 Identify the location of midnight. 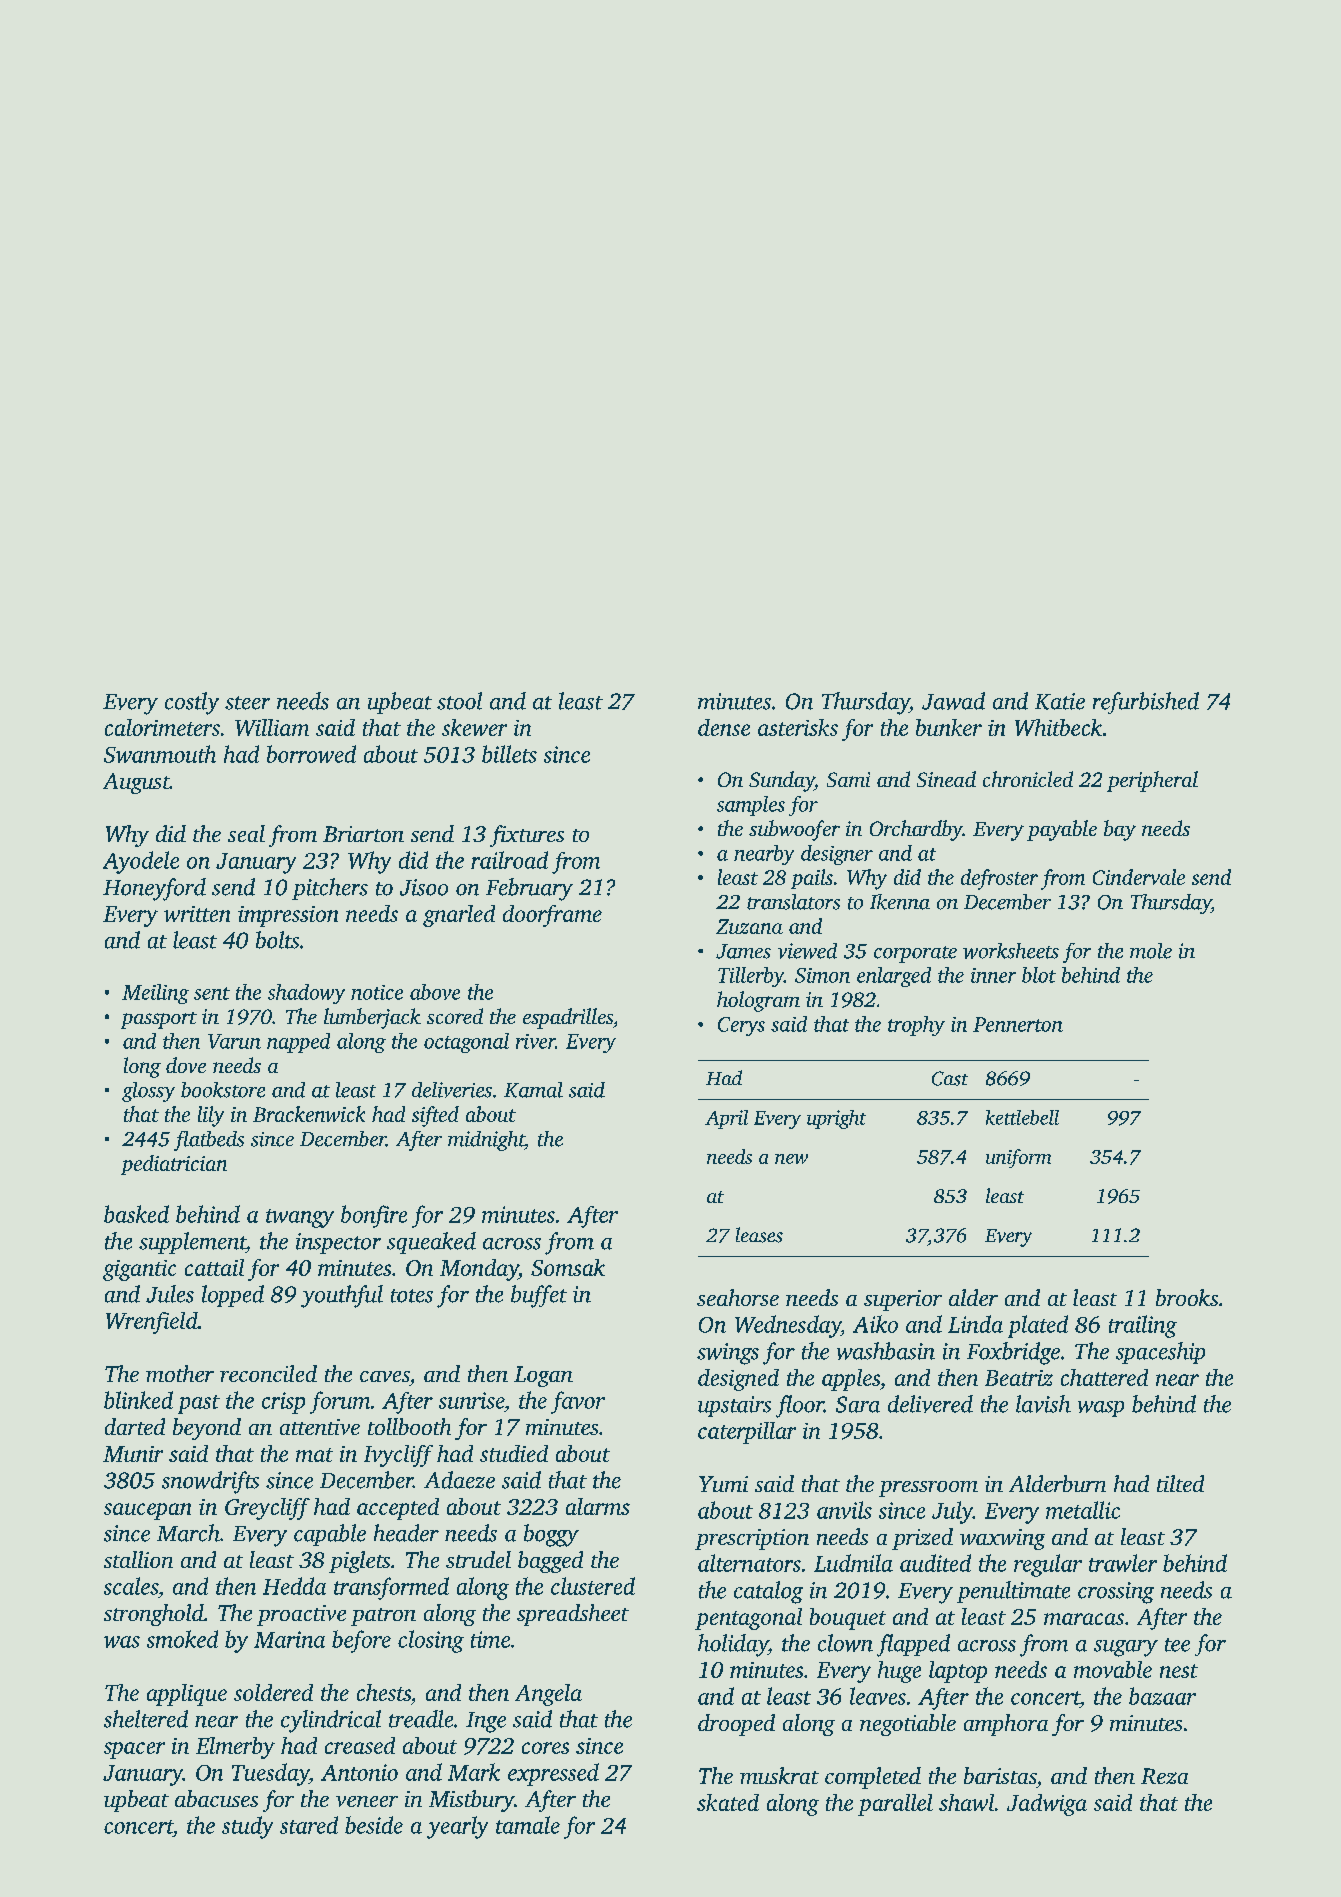
(486, 1141).
